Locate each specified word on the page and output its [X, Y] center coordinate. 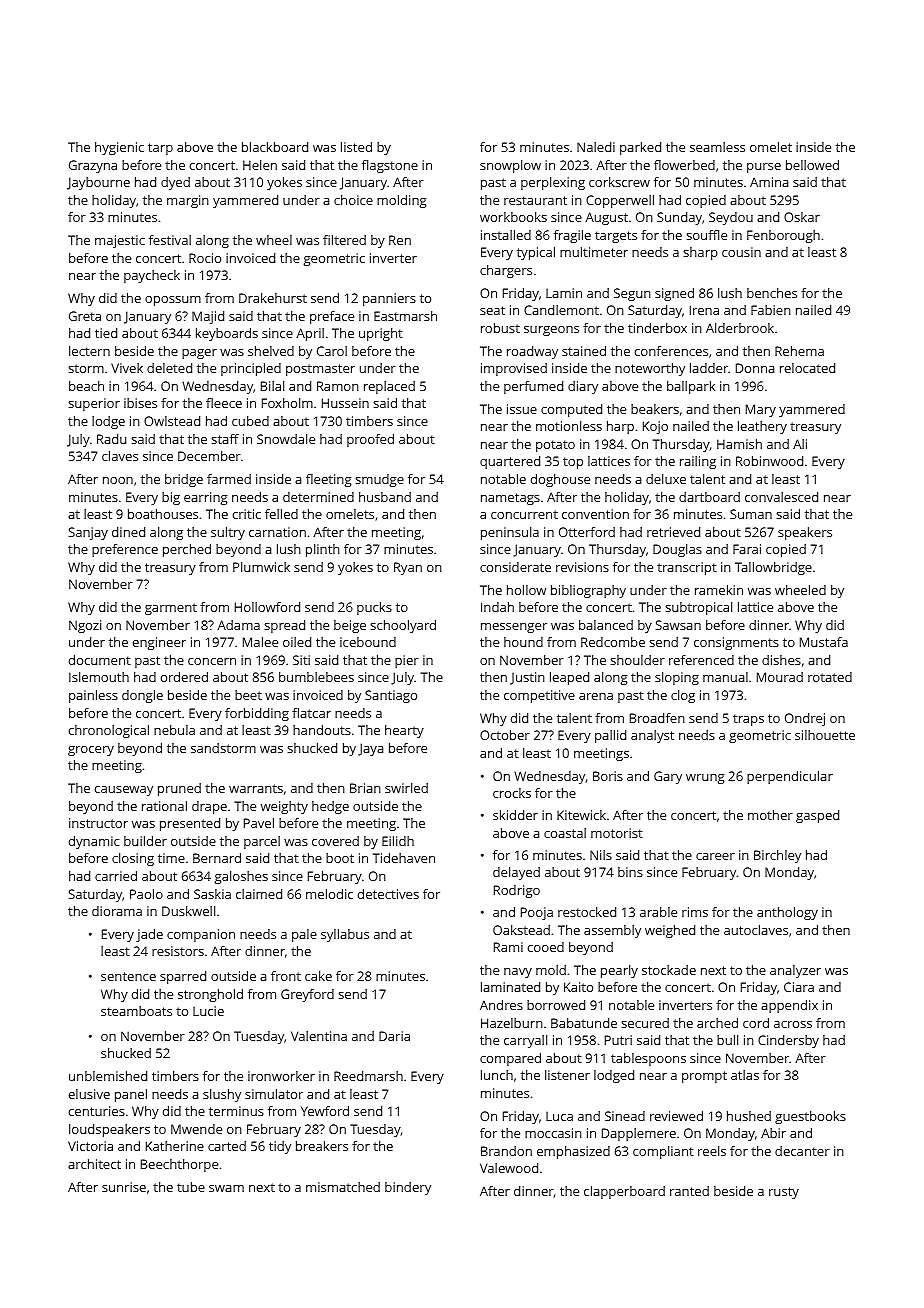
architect [94, 1164]
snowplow [510, 166]
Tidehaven [404, 858]
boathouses [163, 514]
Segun [632, 294]
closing [133, 859]
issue [522, 409]
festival [170, 240]
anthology [787, 913]
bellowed [812, 165]
